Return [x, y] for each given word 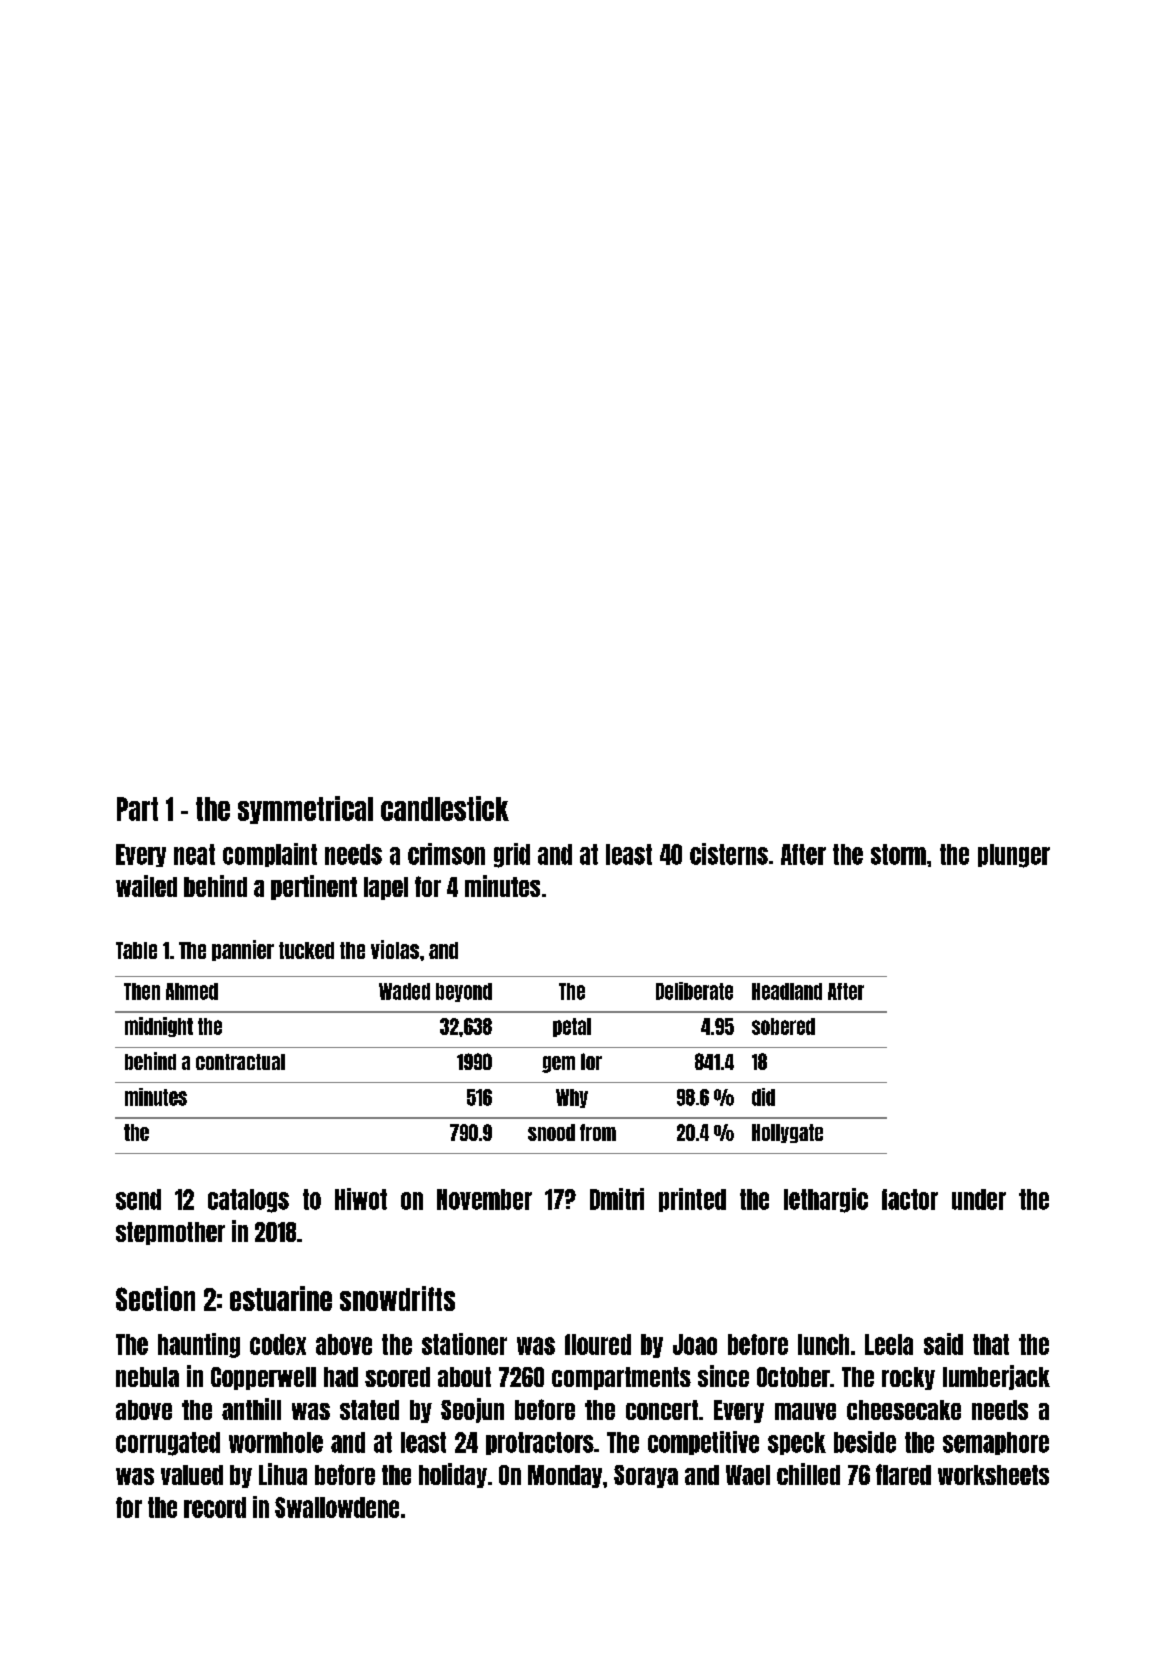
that [991, 1344]
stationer [464, 1344]
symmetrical [305, 810]
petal [572, 1027]
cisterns [729, 854]
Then [142, 991]
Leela [889, 1344]
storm [898, 854]
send [138, 1199]
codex [278, 1344]
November [484, 1199]
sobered [783, 1026]
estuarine [281, 1298]
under [979, 1199]
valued [192, 1475]
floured [598, 1344]
